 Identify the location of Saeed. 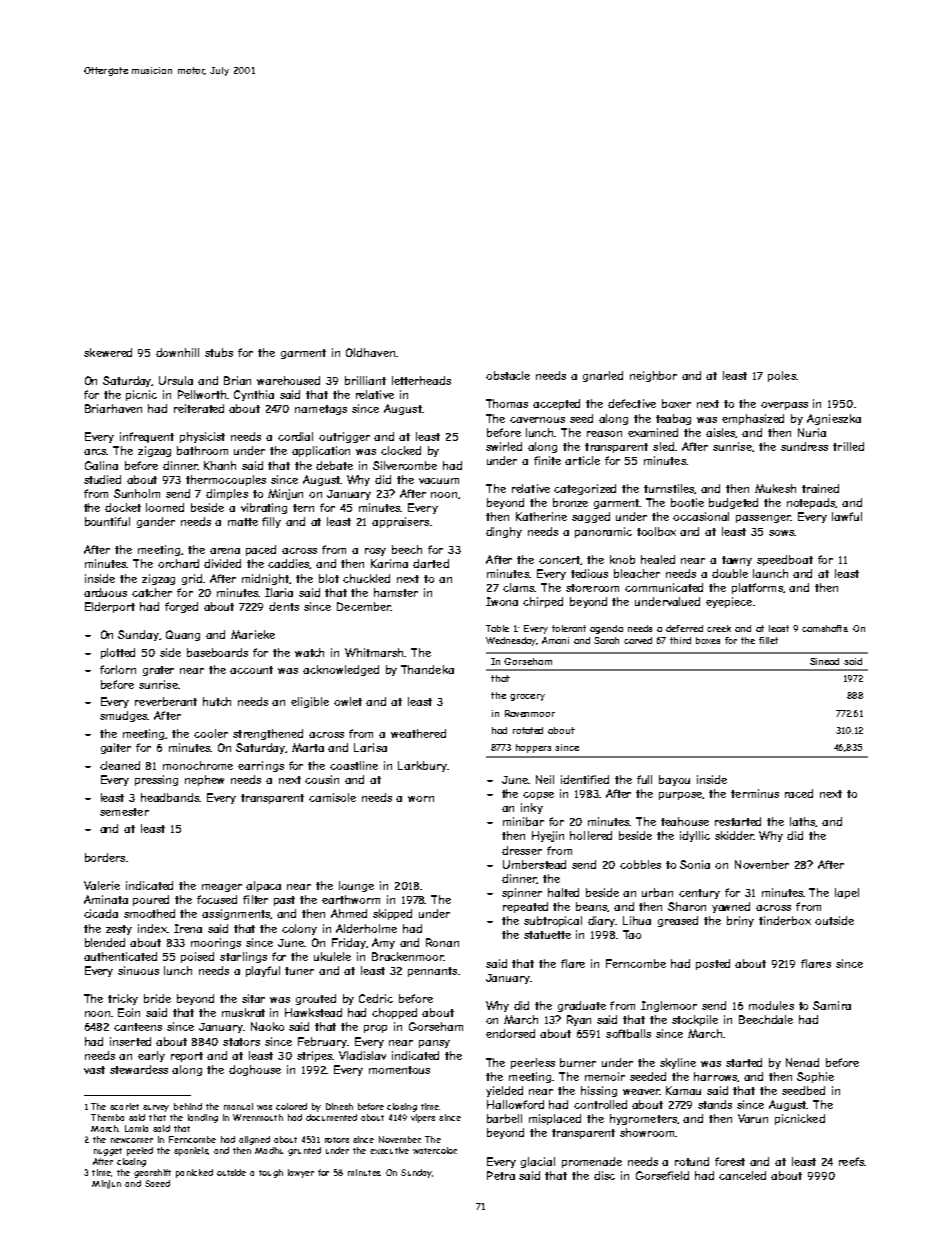
(157, 1183).
